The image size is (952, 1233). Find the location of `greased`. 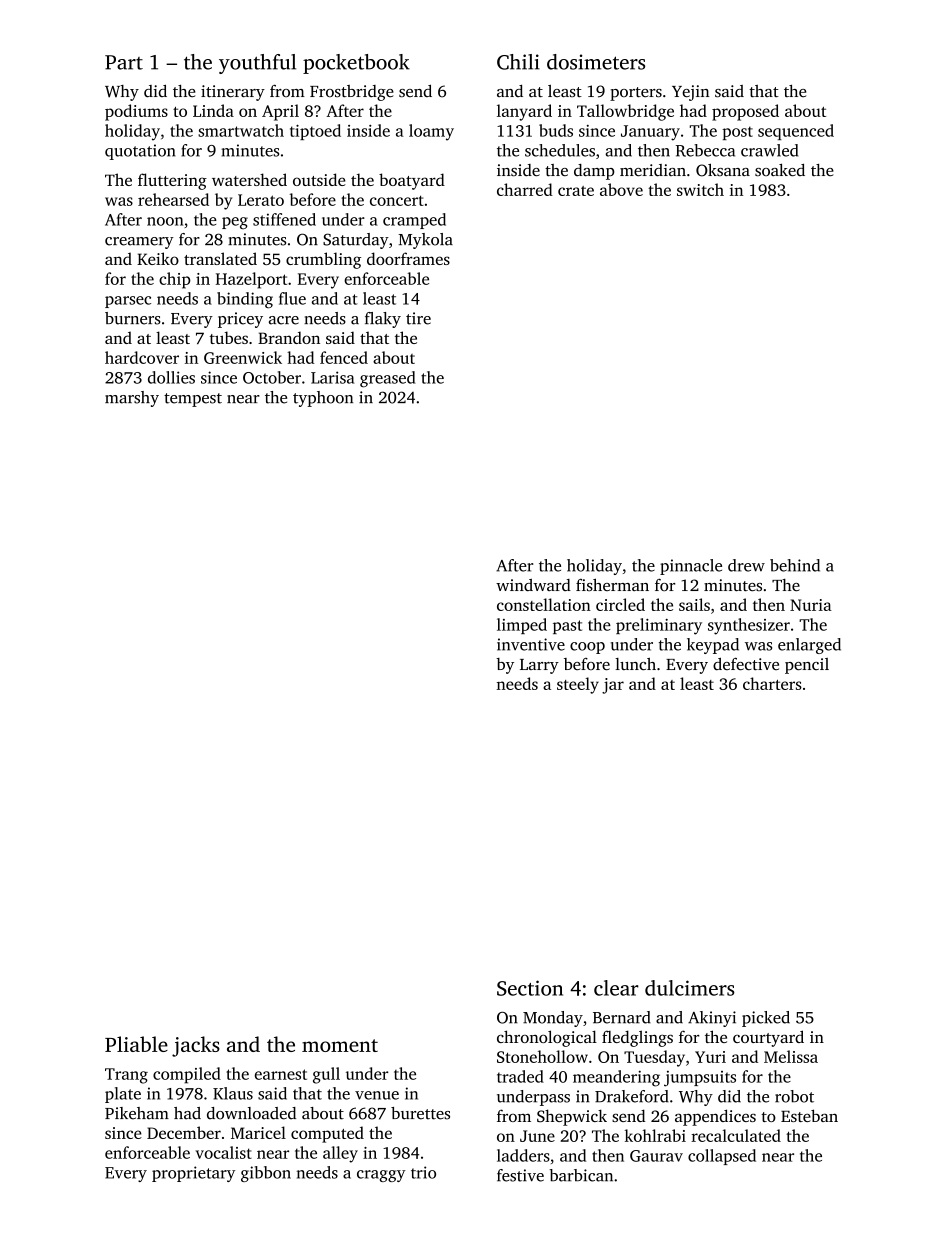

greased is located at coordinates (387, 379).
